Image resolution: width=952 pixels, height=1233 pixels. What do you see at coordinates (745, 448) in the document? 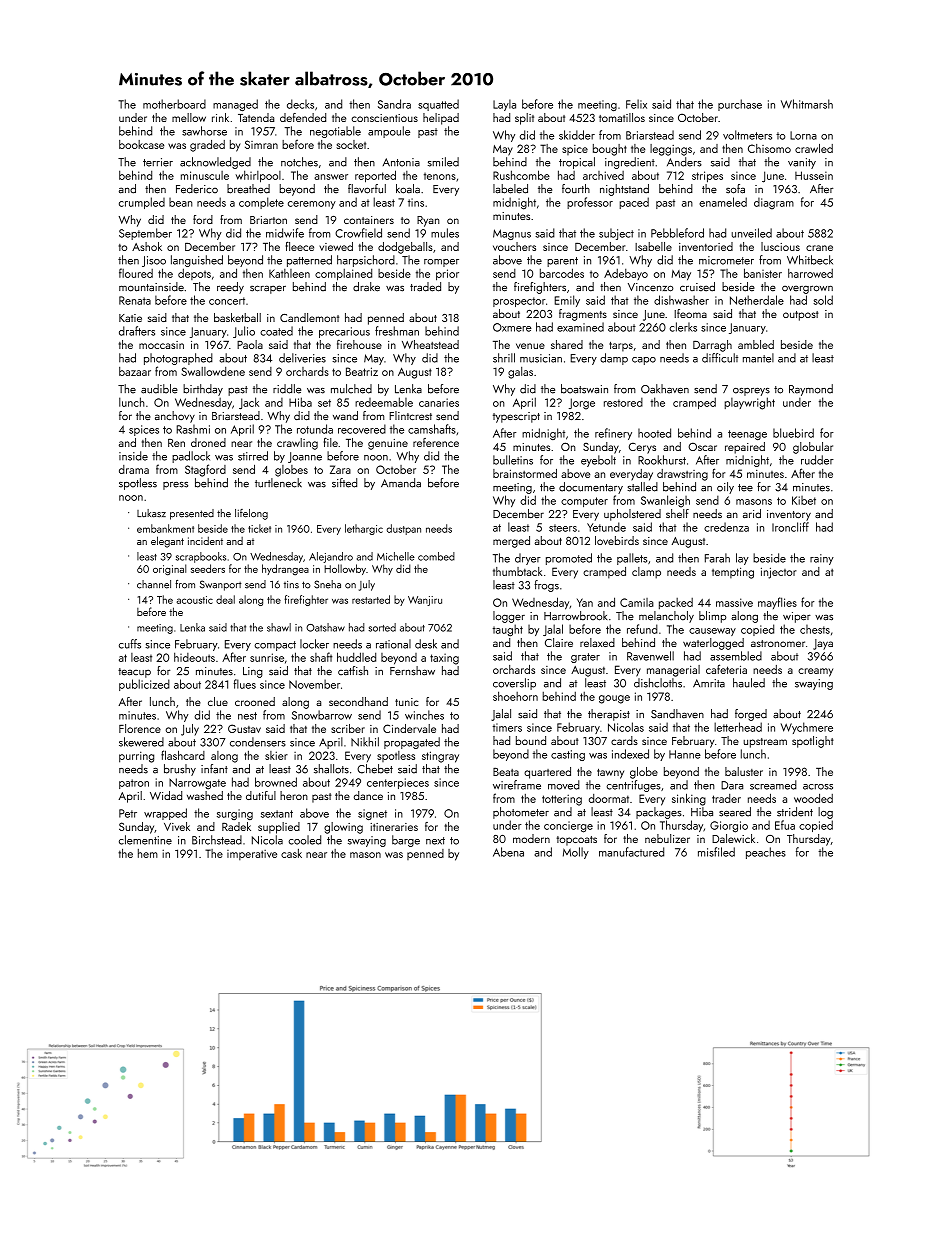
I see `repaired` at bounding box center [745, 448].
